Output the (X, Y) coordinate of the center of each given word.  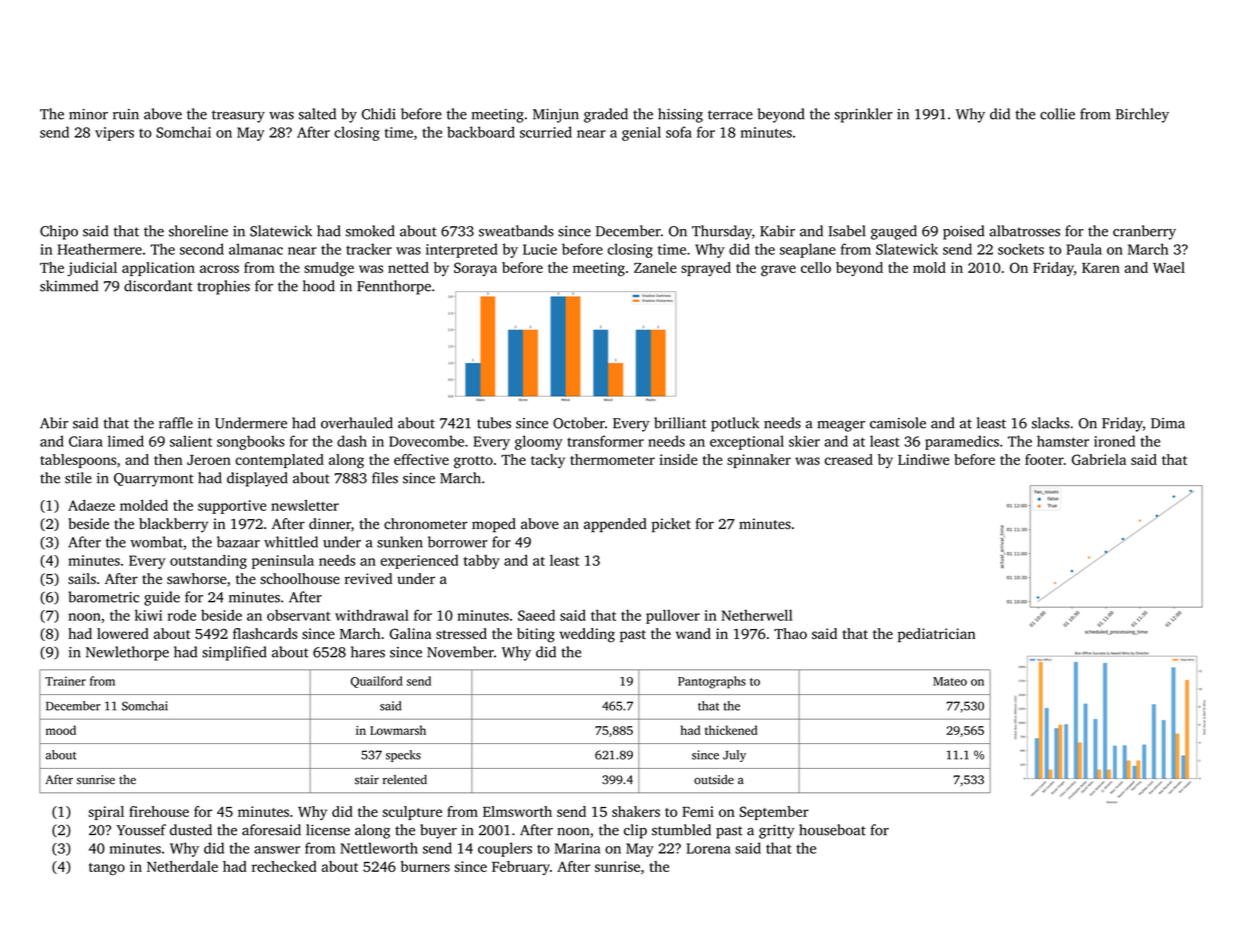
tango (107, 869)
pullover (673, 616)
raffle (176, 423)
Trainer (65, 681)
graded (606, 115)
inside (678, 459)
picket (671, 525)
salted (317, 114)
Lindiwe (923, 459)
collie (1057, 114)
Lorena (708, 848)
